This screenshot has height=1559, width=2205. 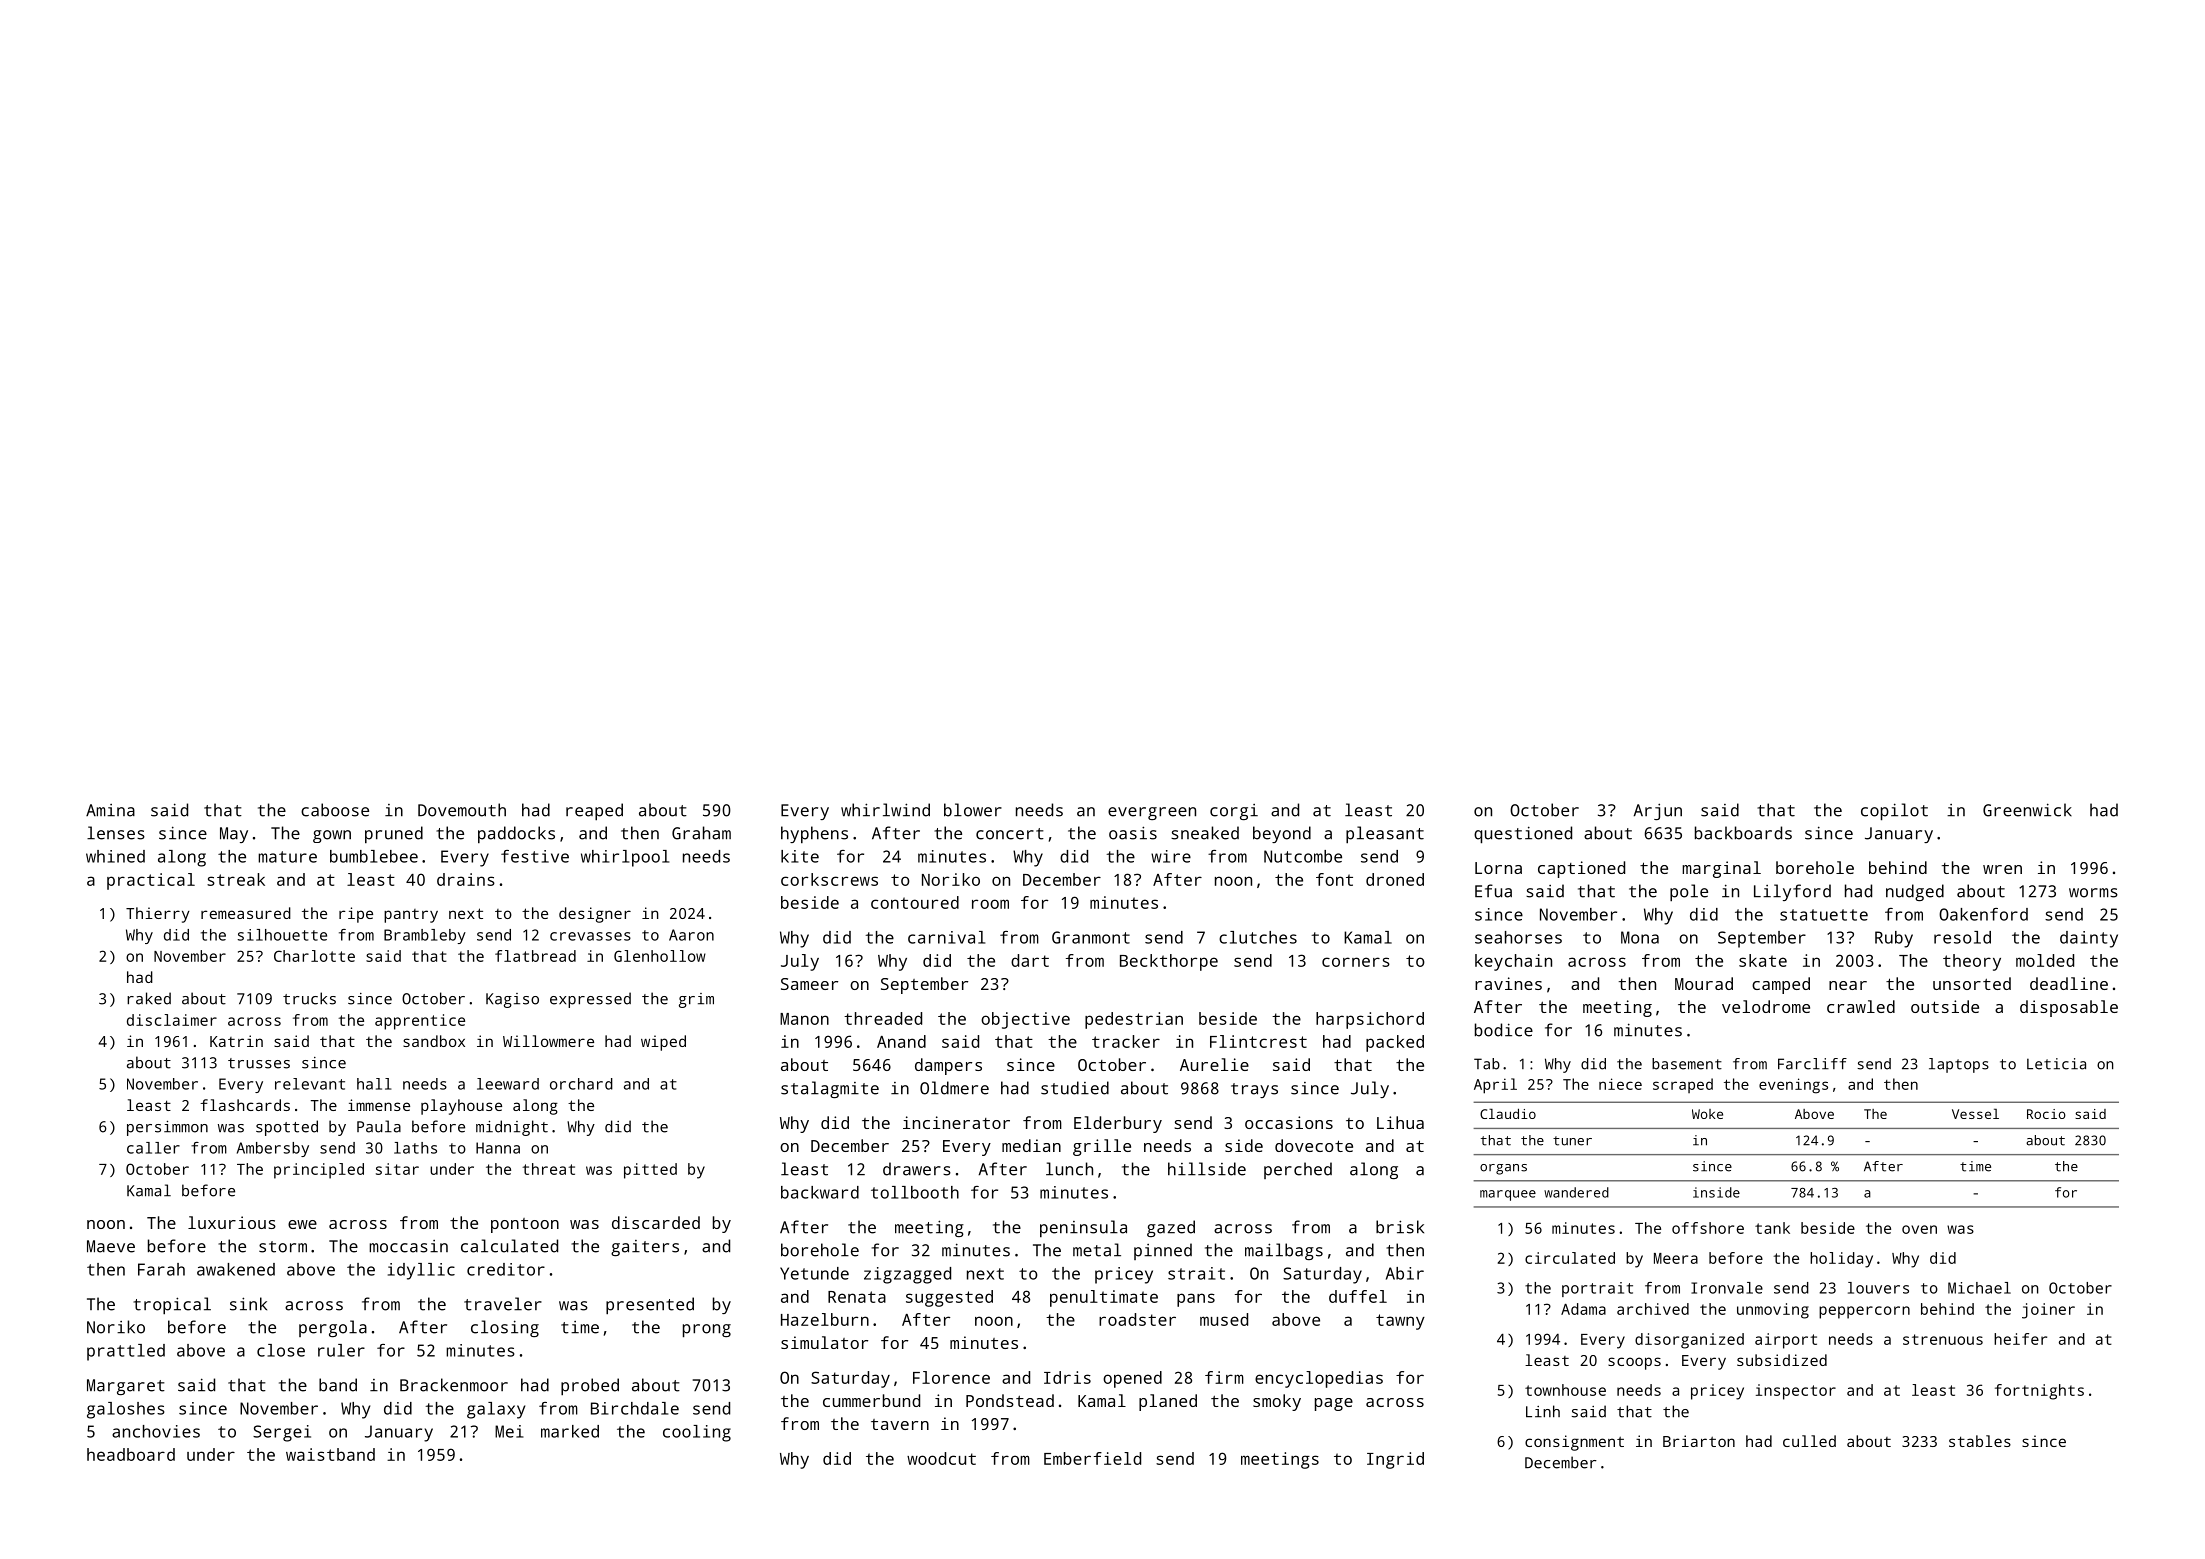 What do you see at coordinates (1234, 812) in the screenshot?
I see `corgi` at bounding box center [1234, 812].
